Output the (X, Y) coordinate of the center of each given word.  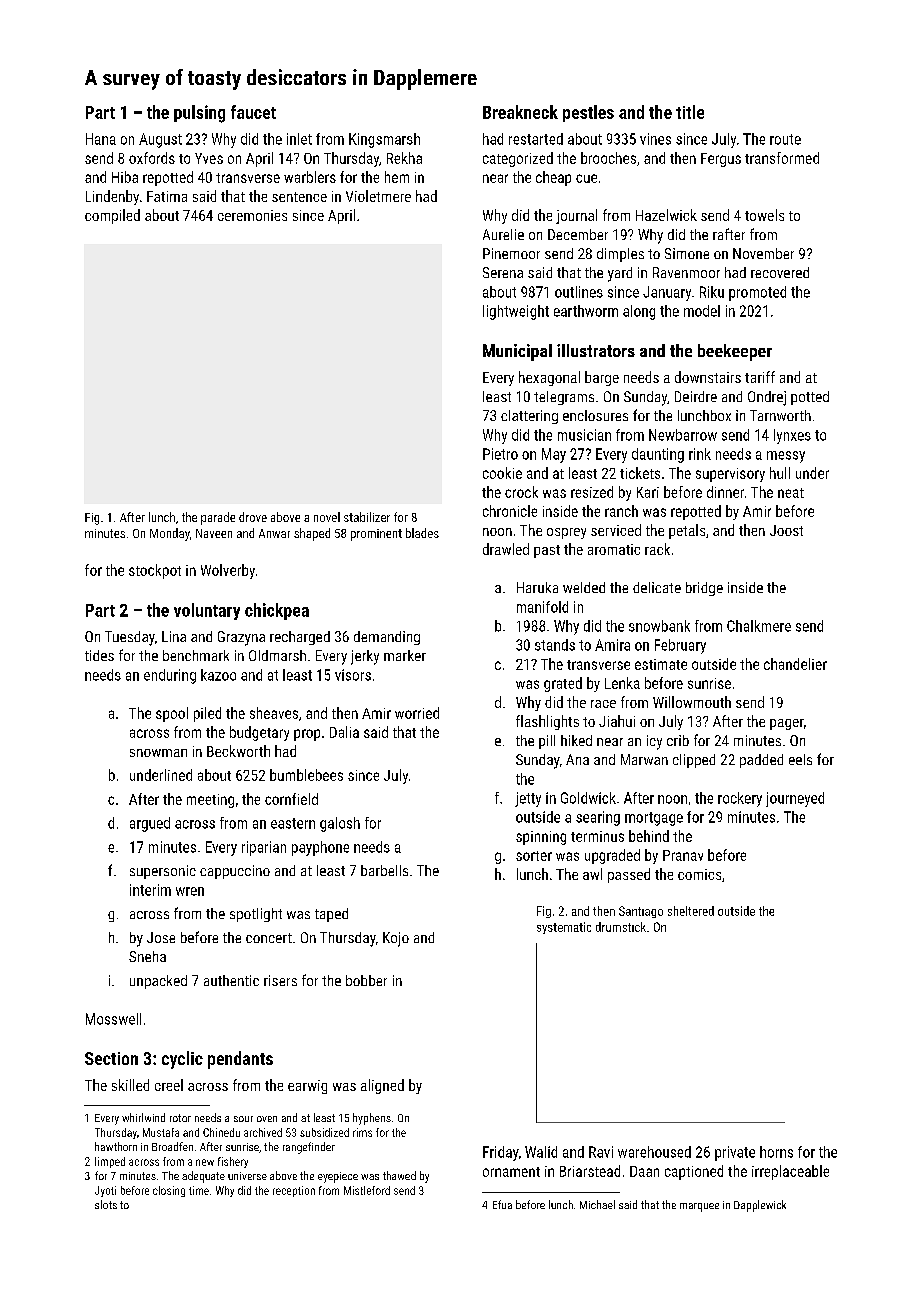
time (199, 1190)
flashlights (547, 722)
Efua (502, 1204)
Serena (503, 272)
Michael (597, 1204)
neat (791, 493)
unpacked (158, 982)
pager (787, 724)
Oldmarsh (277, 655)
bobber (366, 980)
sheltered (691, 911)
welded (584, 587)
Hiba (125, 177)
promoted (757, 293)
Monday (170, 534)
